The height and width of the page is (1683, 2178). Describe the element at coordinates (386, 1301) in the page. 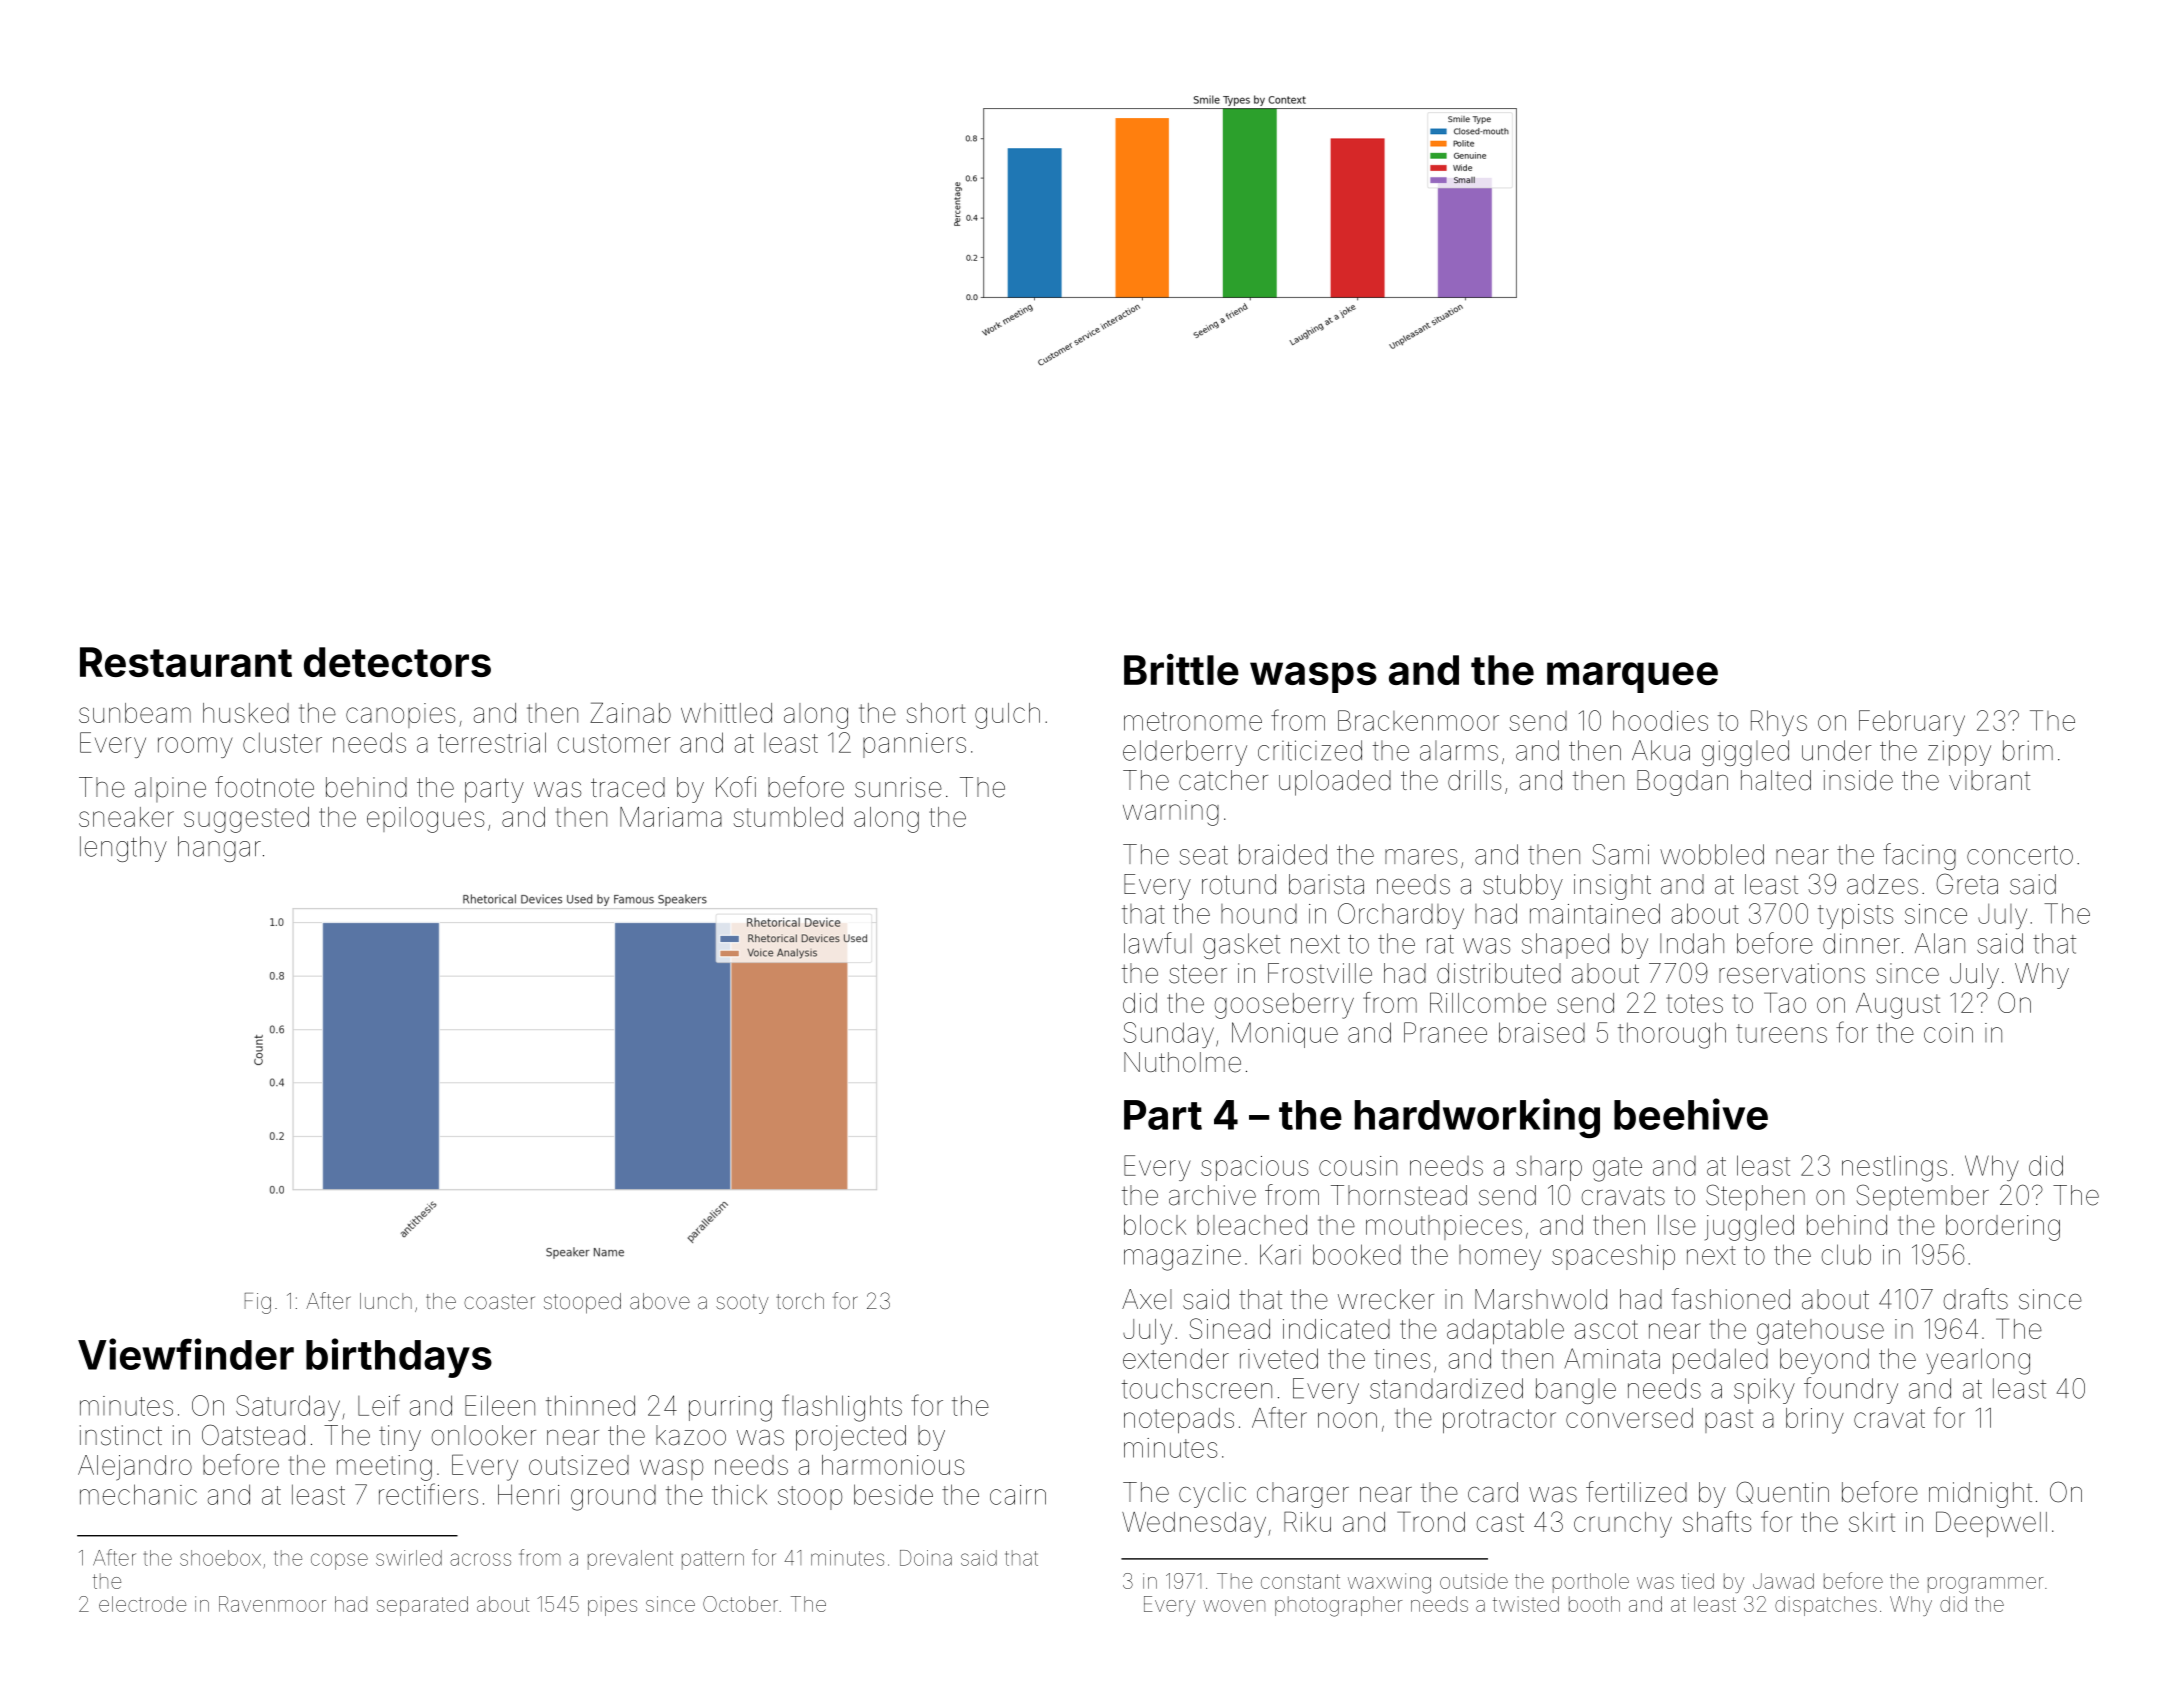

I see `lunch` at that location.
